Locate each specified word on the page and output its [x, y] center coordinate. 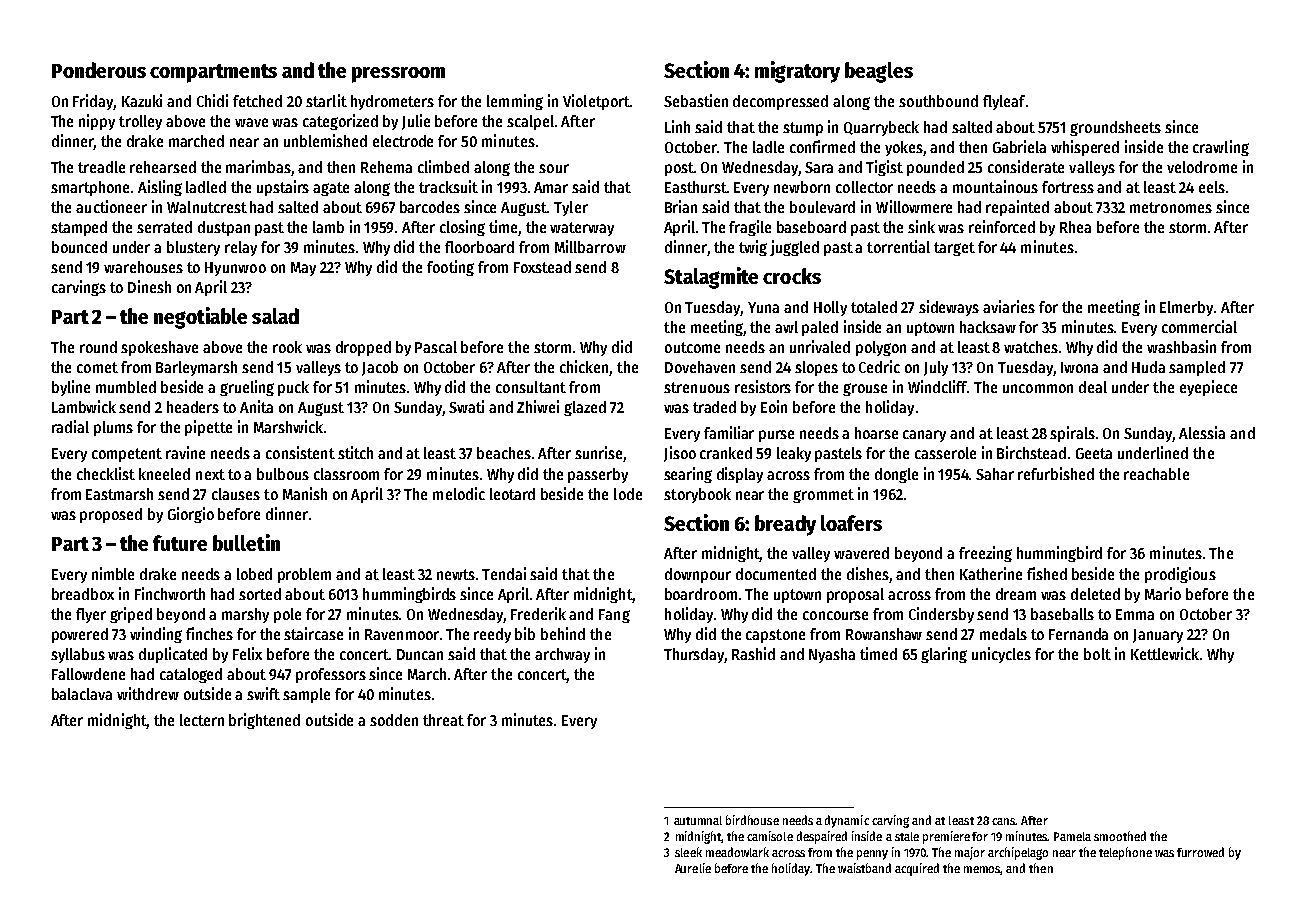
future [180, 543]
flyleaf [1004, 102]
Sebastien [696, 100]
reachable [1156, 474]
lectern [202, 720]
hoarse [876, 433]
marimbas [259, 168]
